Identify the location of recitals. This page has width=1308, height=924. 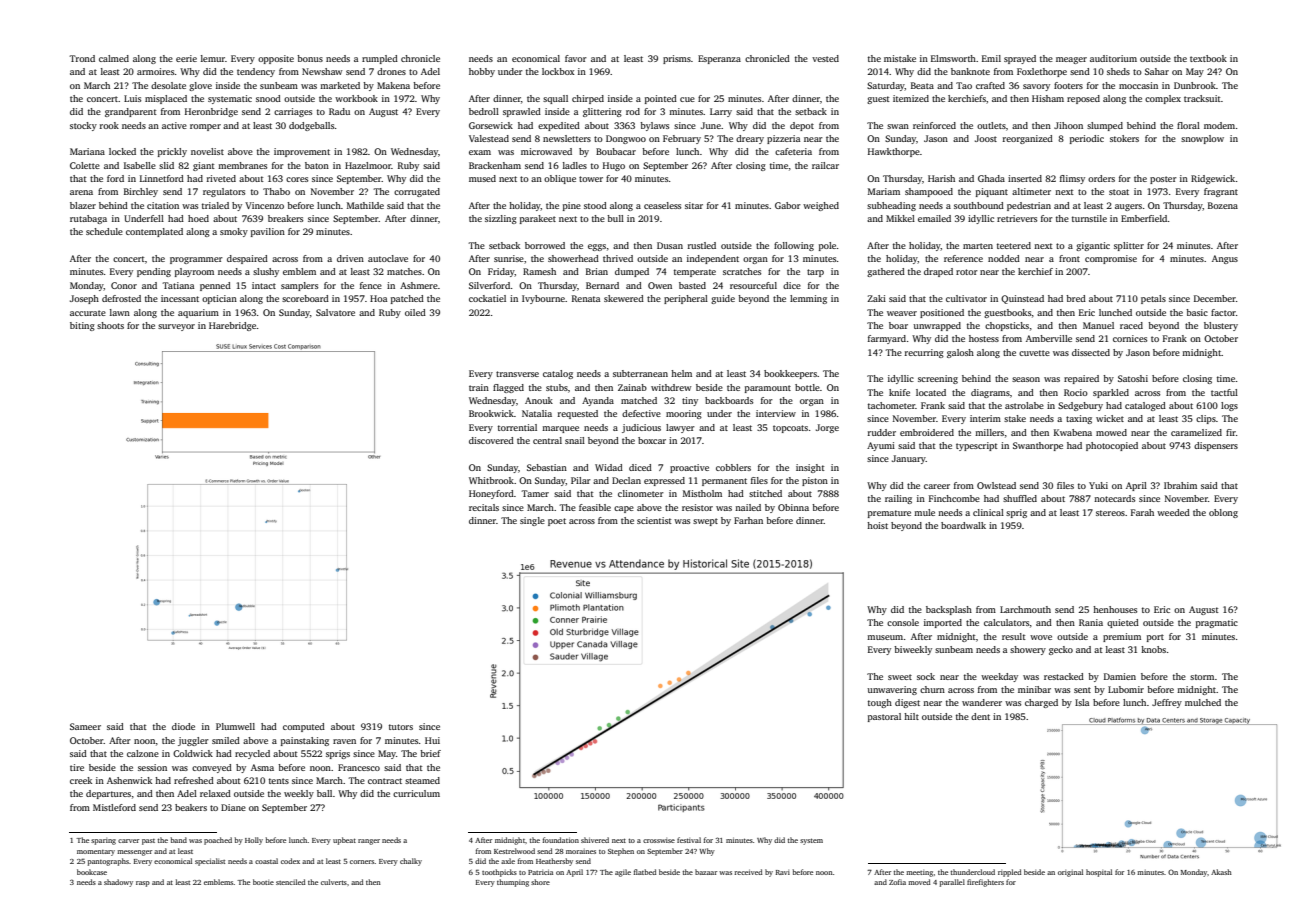
(484, 507).
